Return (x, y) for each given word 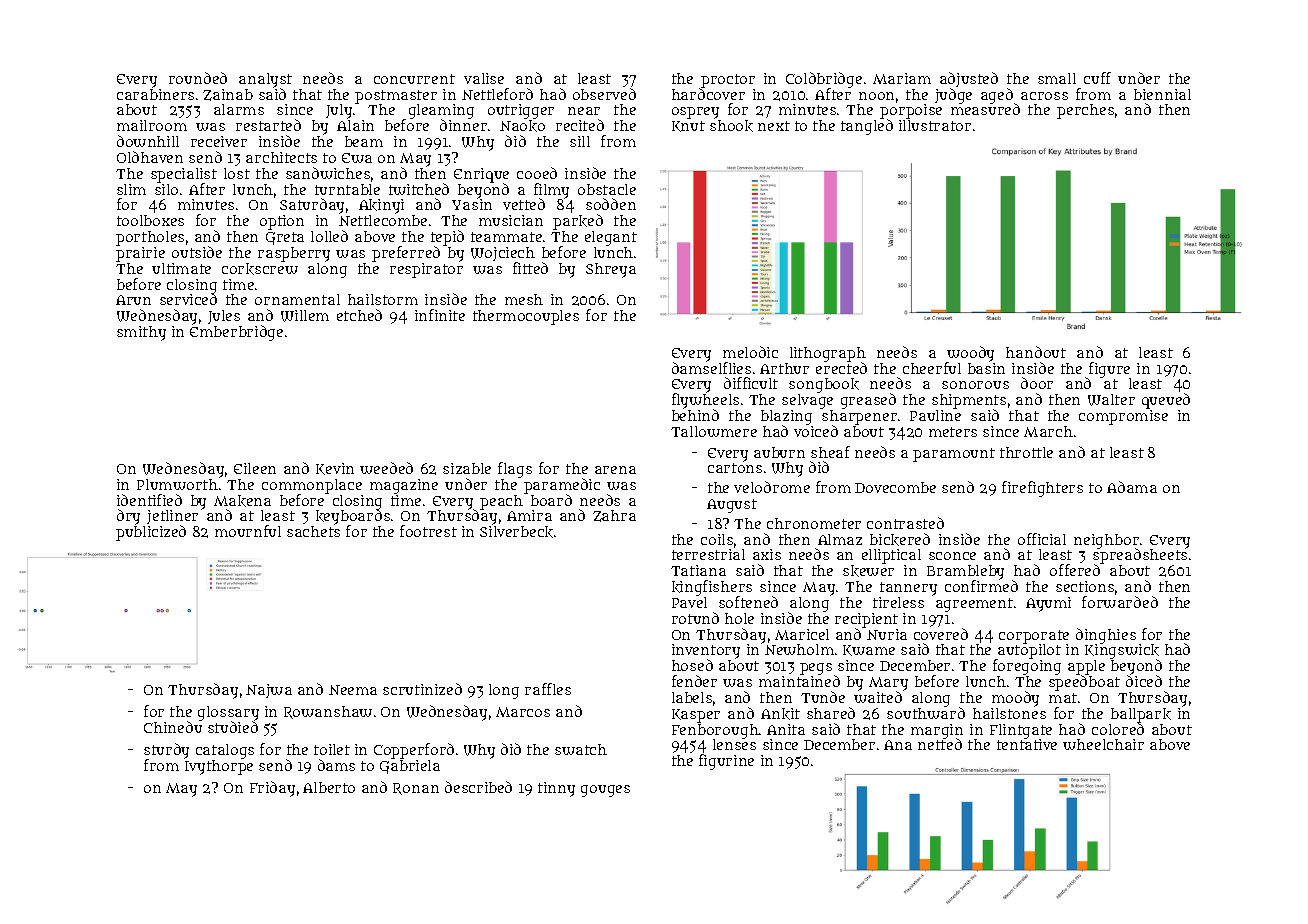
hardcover (708, 94)
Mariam (902, 78)
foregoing (1027, 667)
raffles (548, 689)
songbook (824, 385)
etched (359, 315)
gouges (605, 791)
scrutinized (422, 689)
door (1037, 383)
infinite (440, 315)
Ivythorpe (219, 767)
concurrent (414, 79)
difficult (751, 383)
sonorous (975, 385)
